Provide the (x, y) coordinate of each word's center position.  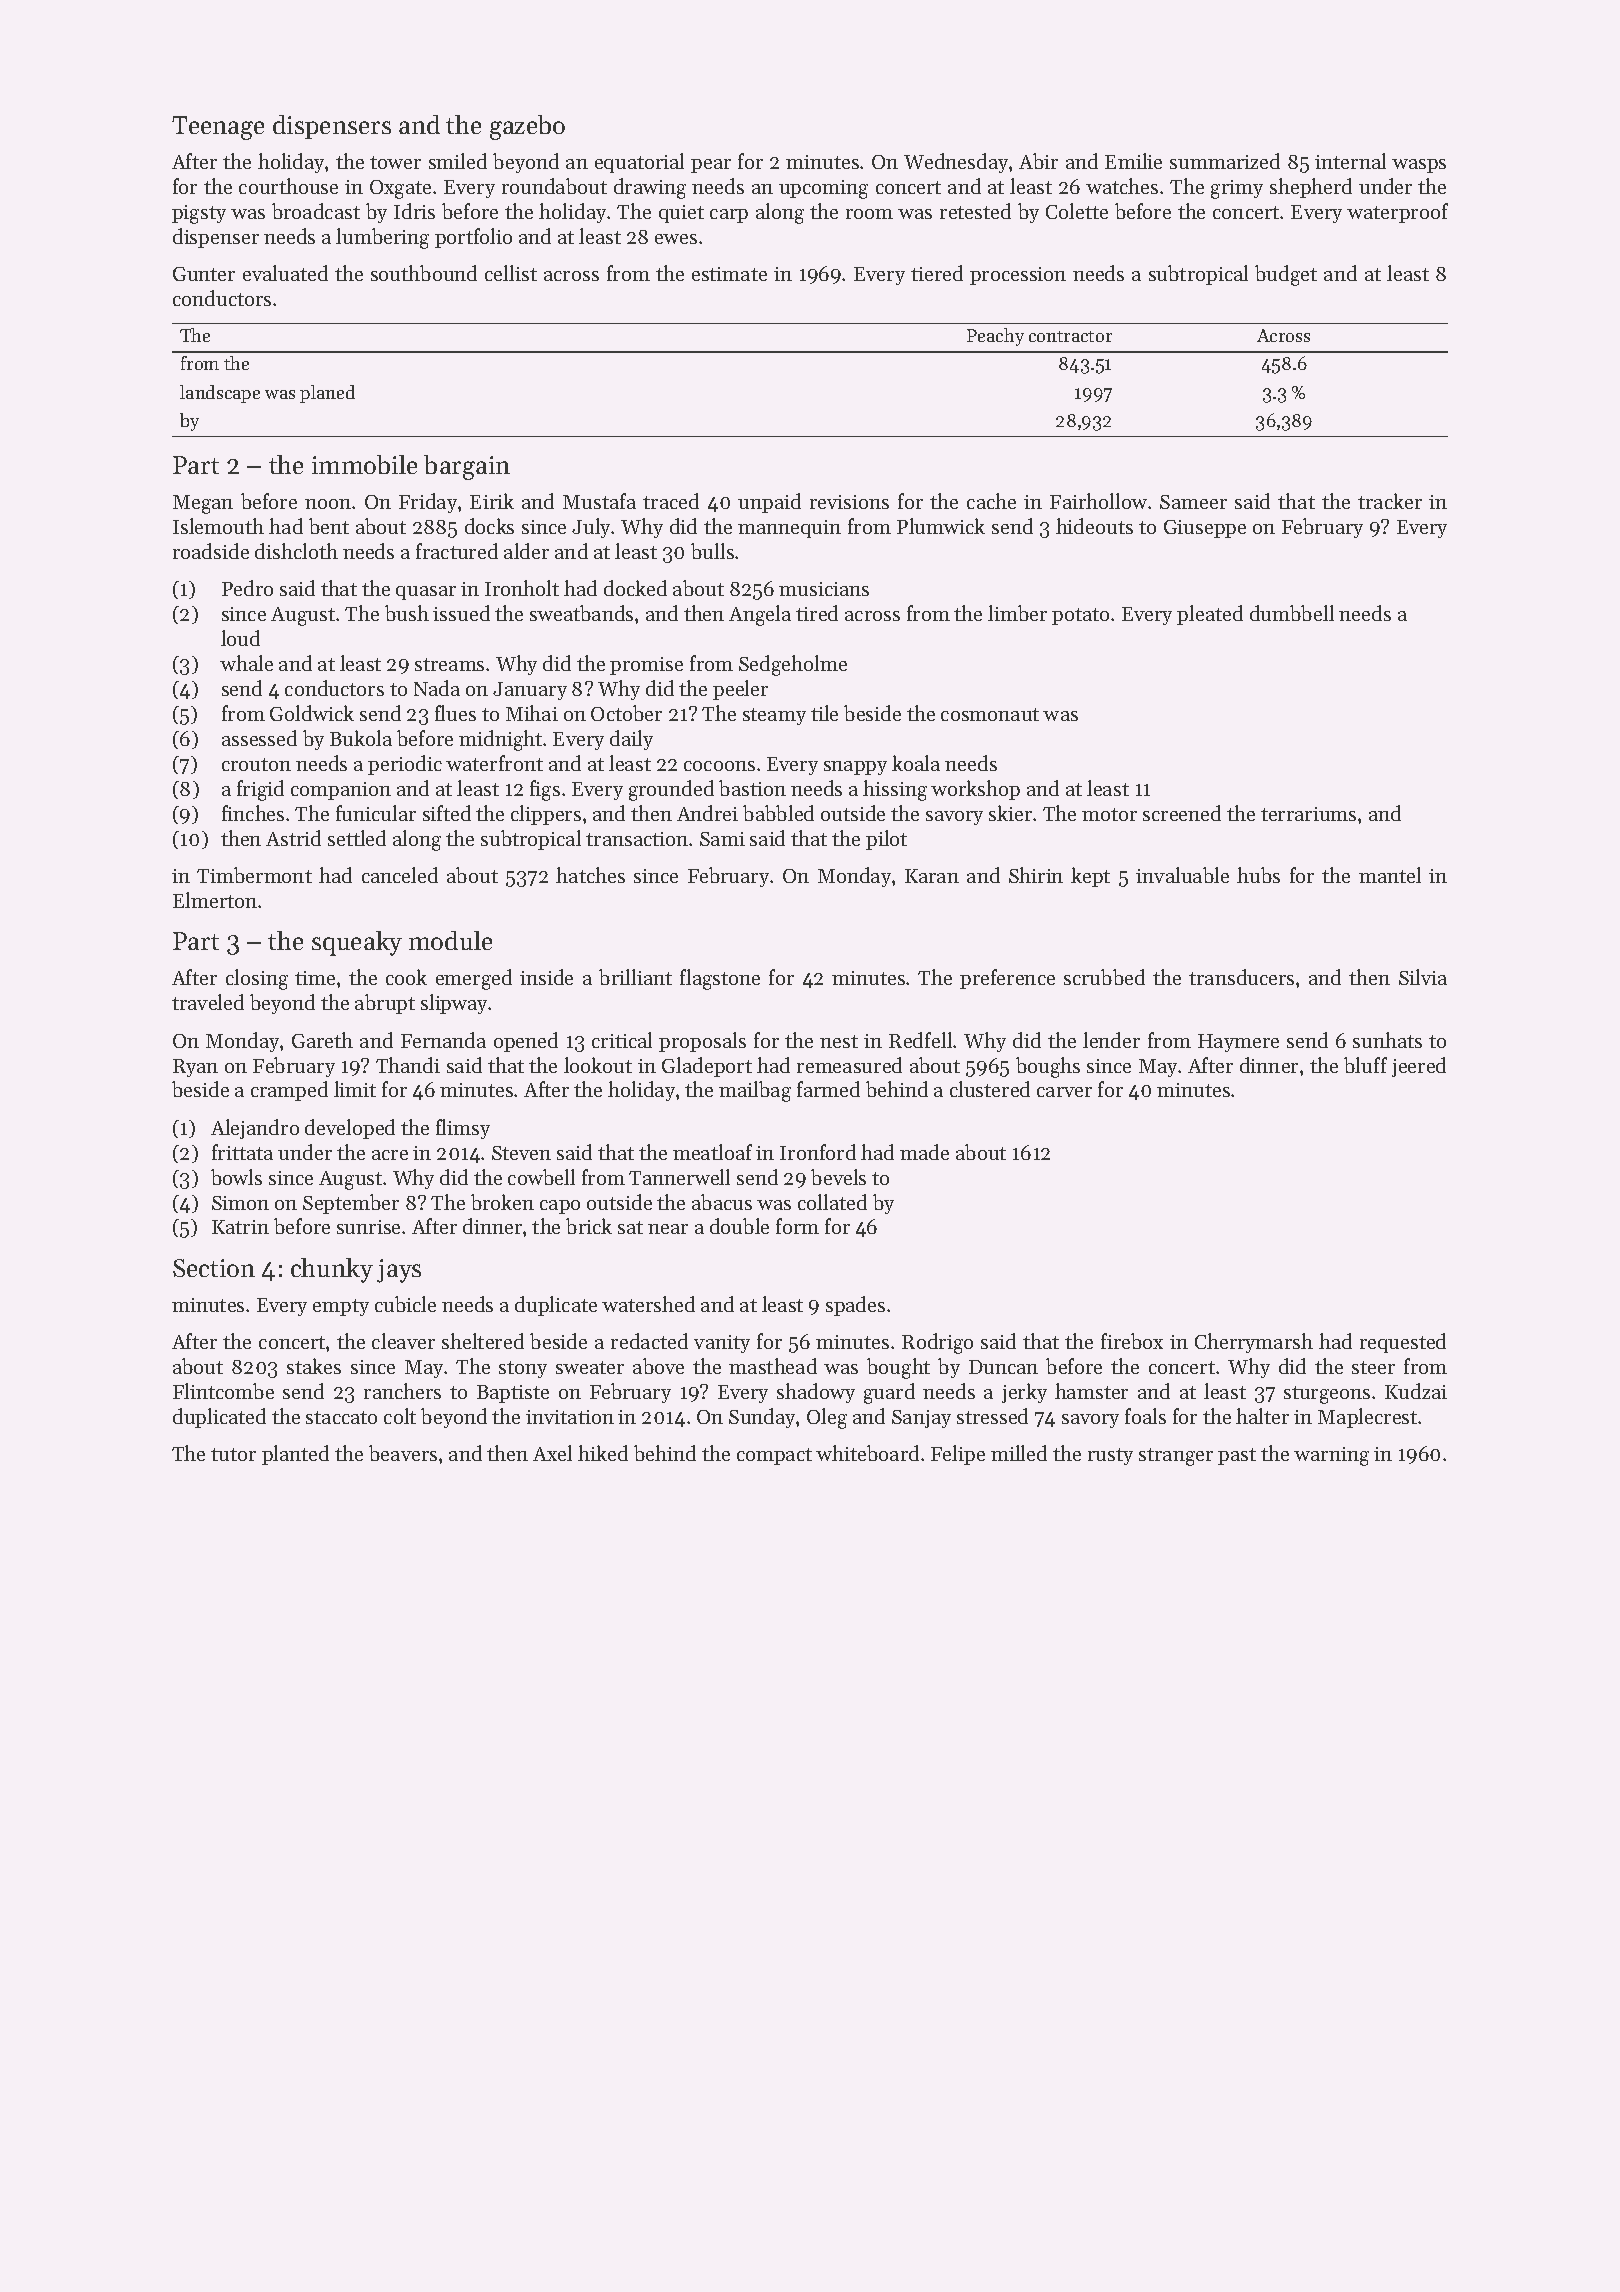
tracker (1390, 501)
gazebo (527, 127)
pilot (886, 840)
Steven (521, 1153)
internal (1350, 161)
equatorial (639, 163)
